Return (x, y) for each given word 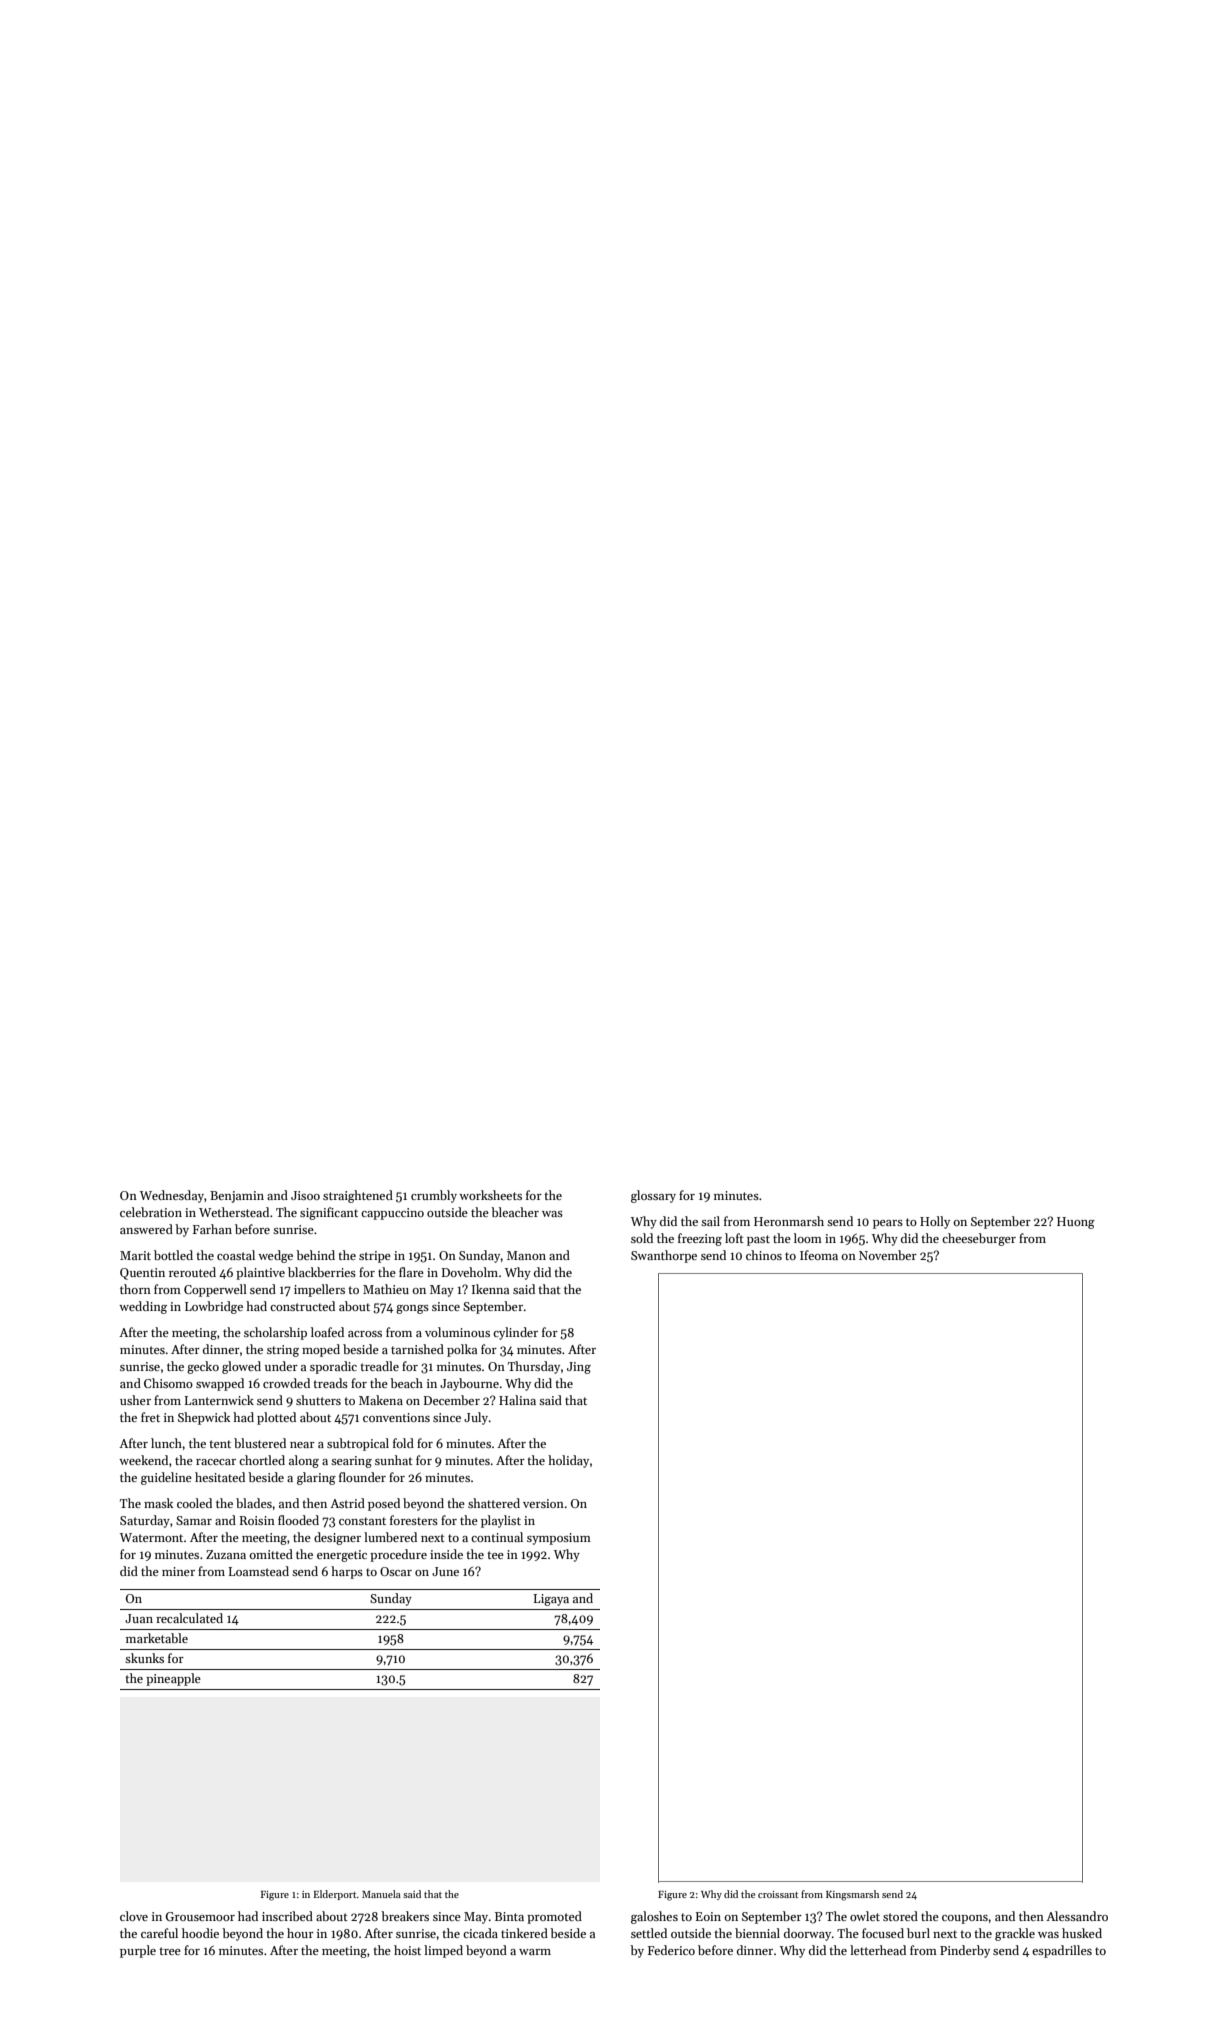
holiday (568, 1461)
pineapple (173, 1679)
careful (159, 1933)
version (543, 1503)
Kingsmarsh (852, 1895)
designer (337, 1538)
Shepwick (204, 1418)
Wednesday (172, 1196)
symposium (559, 1539)
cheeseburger (979, 1239)
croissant (778, 1894)
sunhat (394, 1460)
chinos (764, 1255)
